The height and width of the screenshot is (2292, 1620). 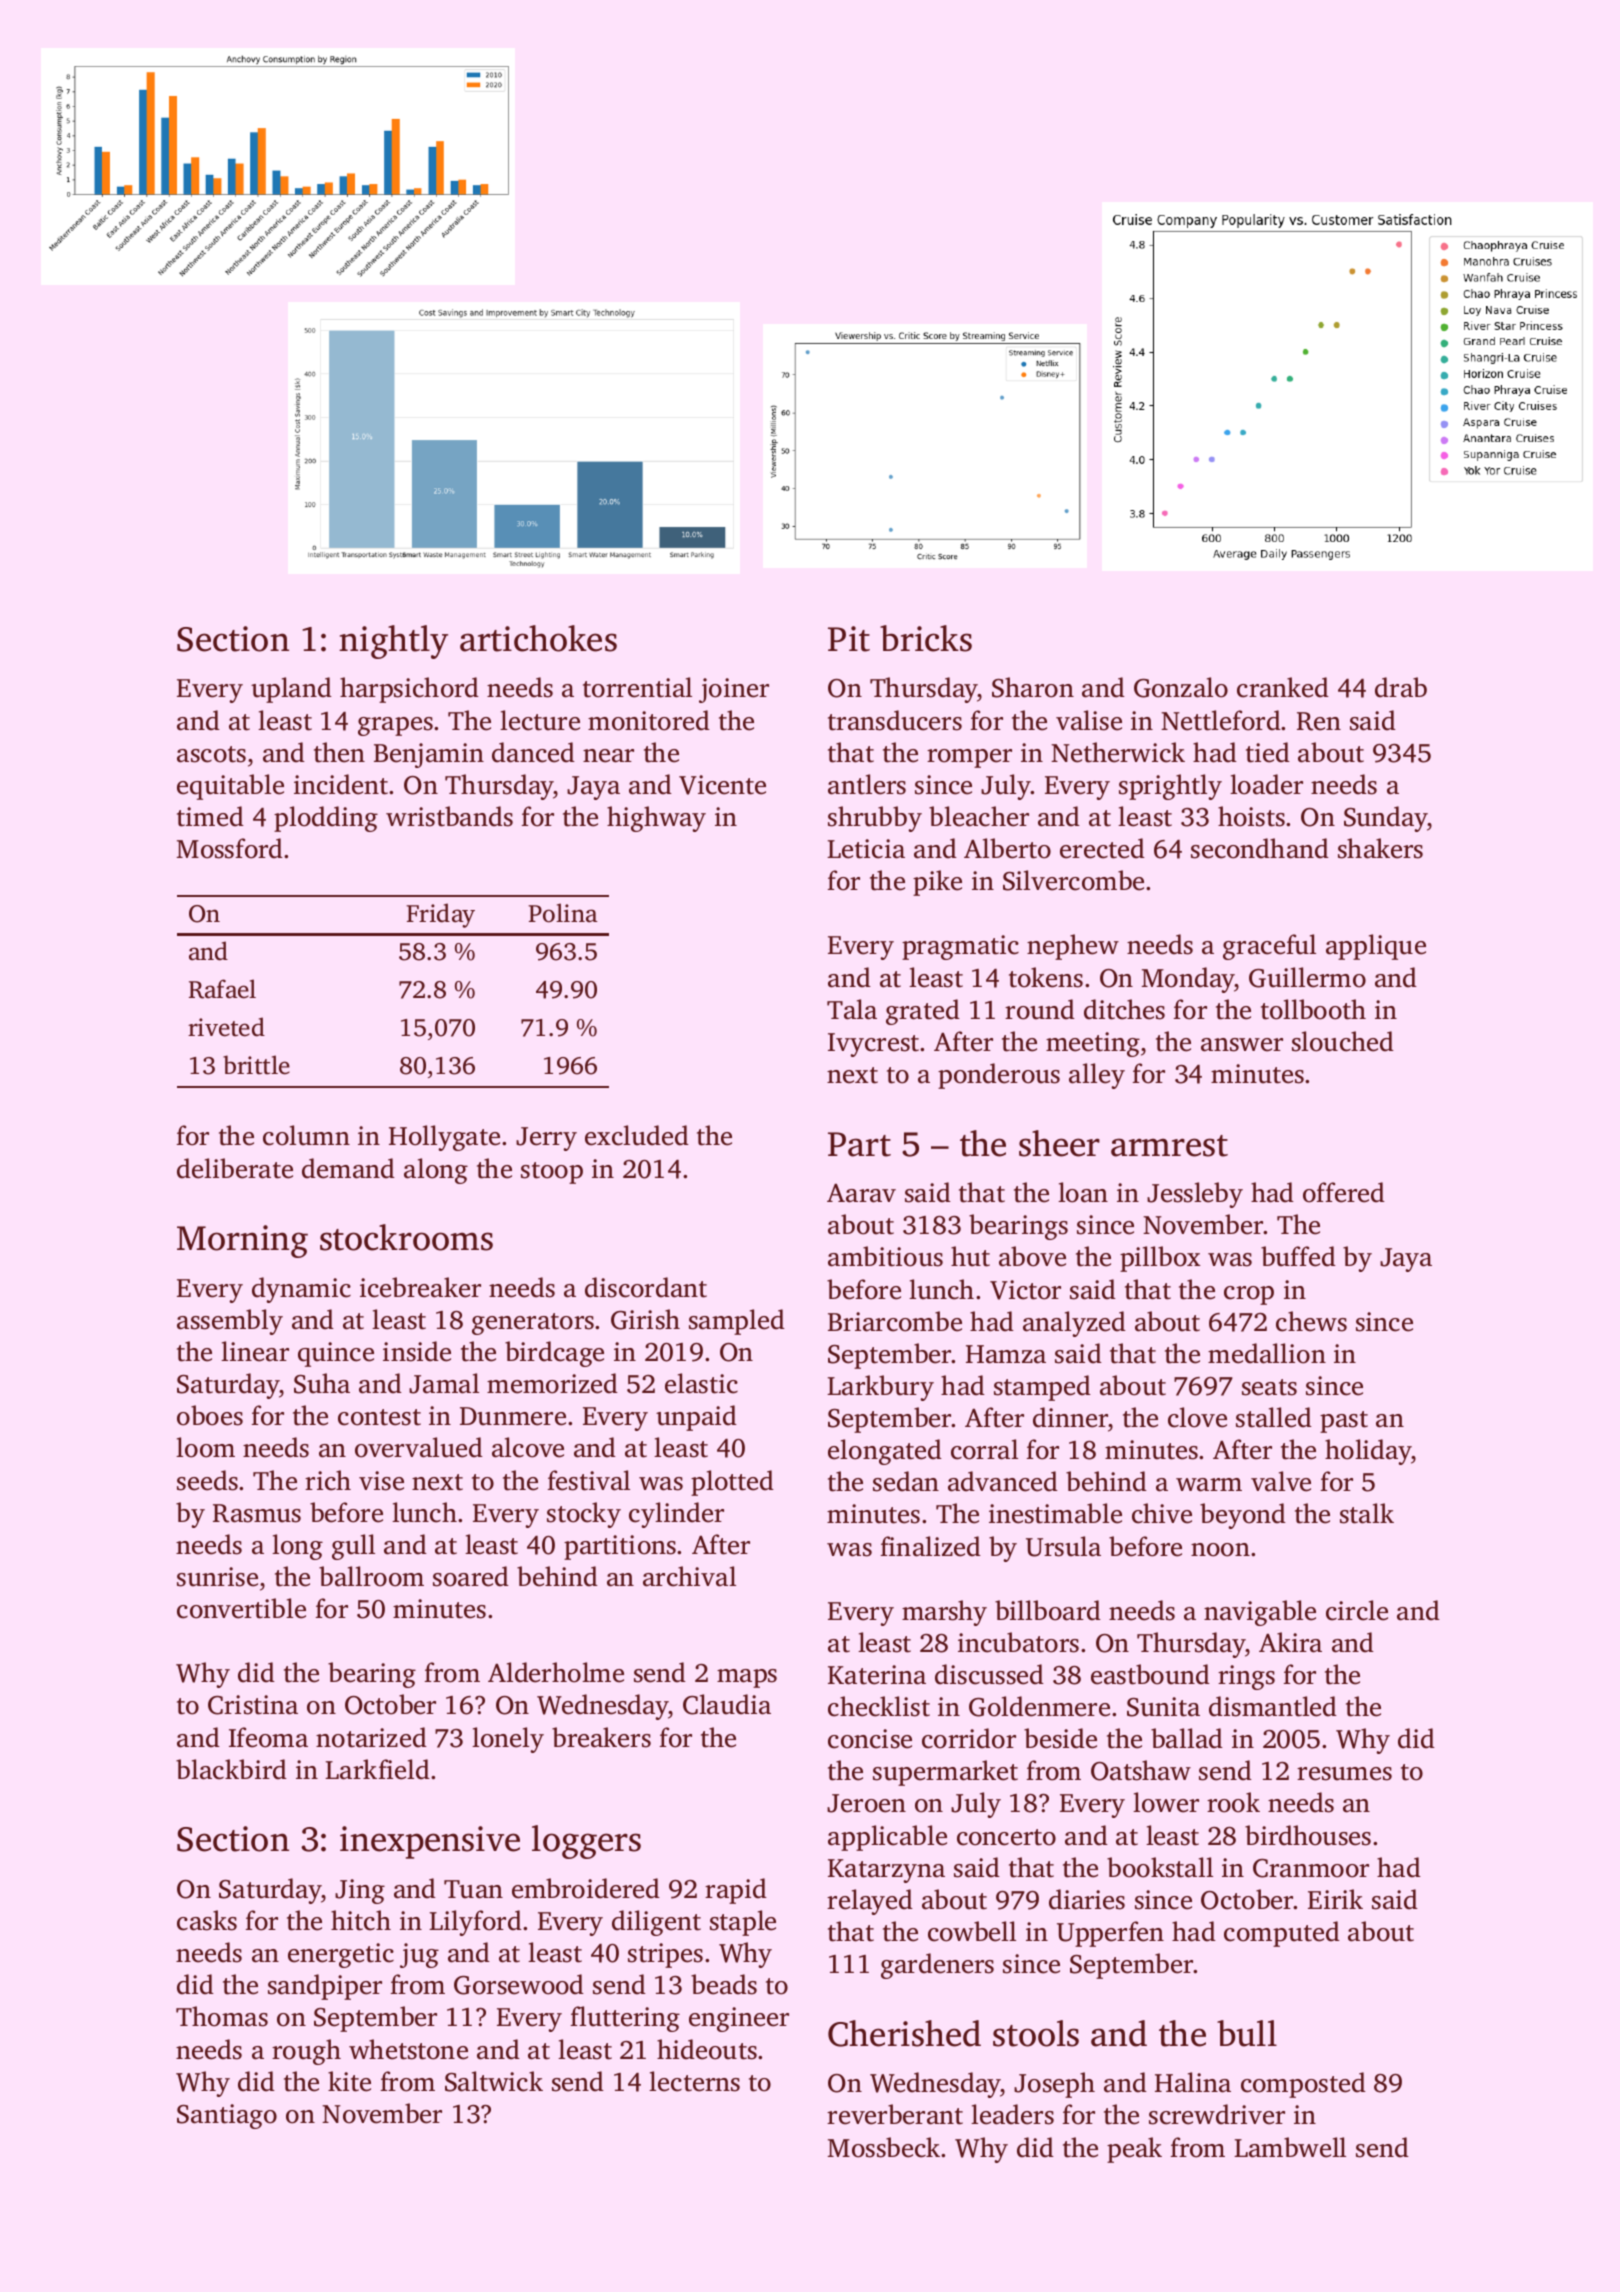 I want to click on peak, so click(x=1134, y=2150).
